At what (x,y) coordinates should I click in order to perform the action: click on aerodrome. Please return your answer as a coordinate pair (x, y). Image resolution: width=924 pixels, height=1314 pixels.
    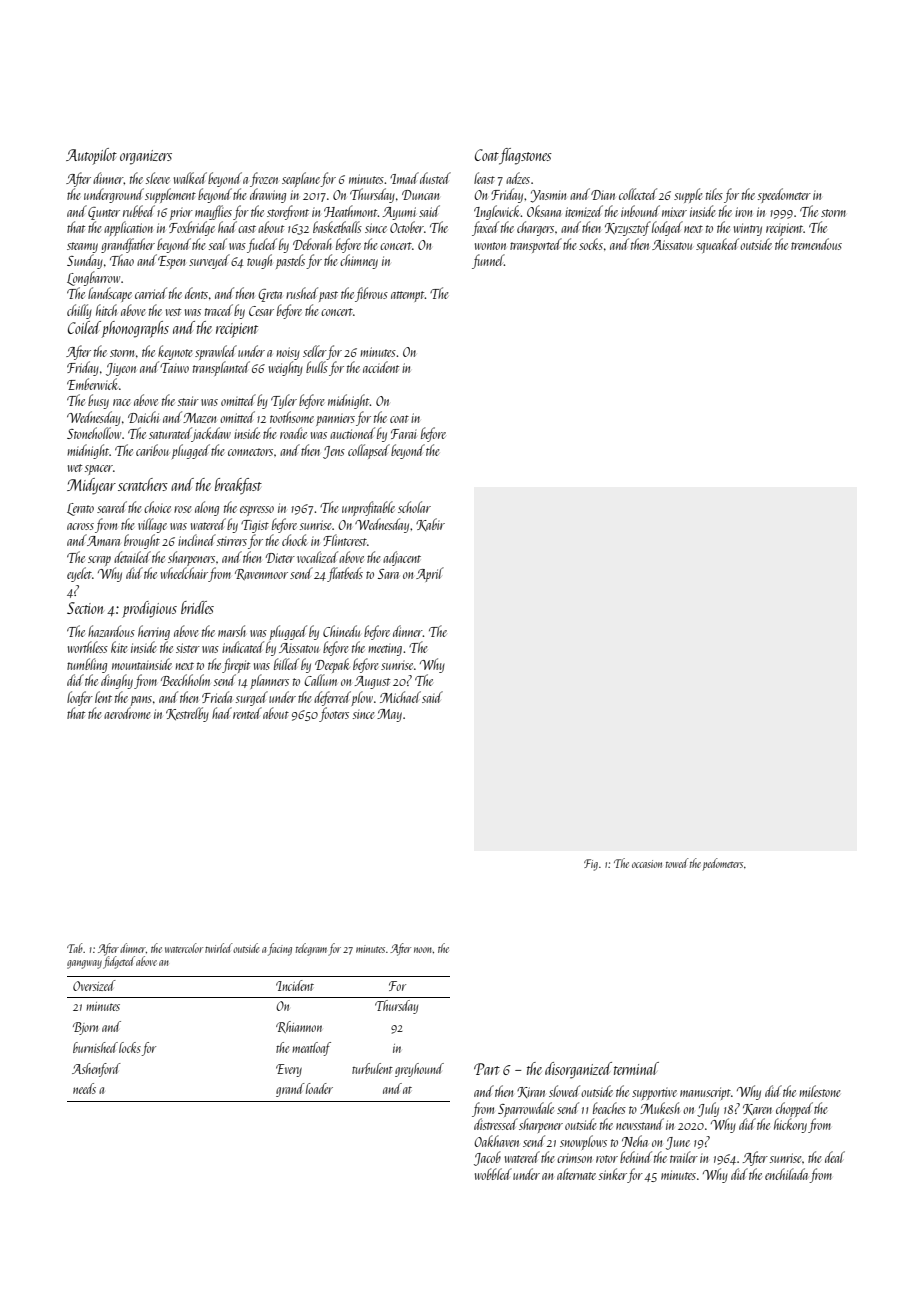
    Looking at the image, I should click on (127, 713).
